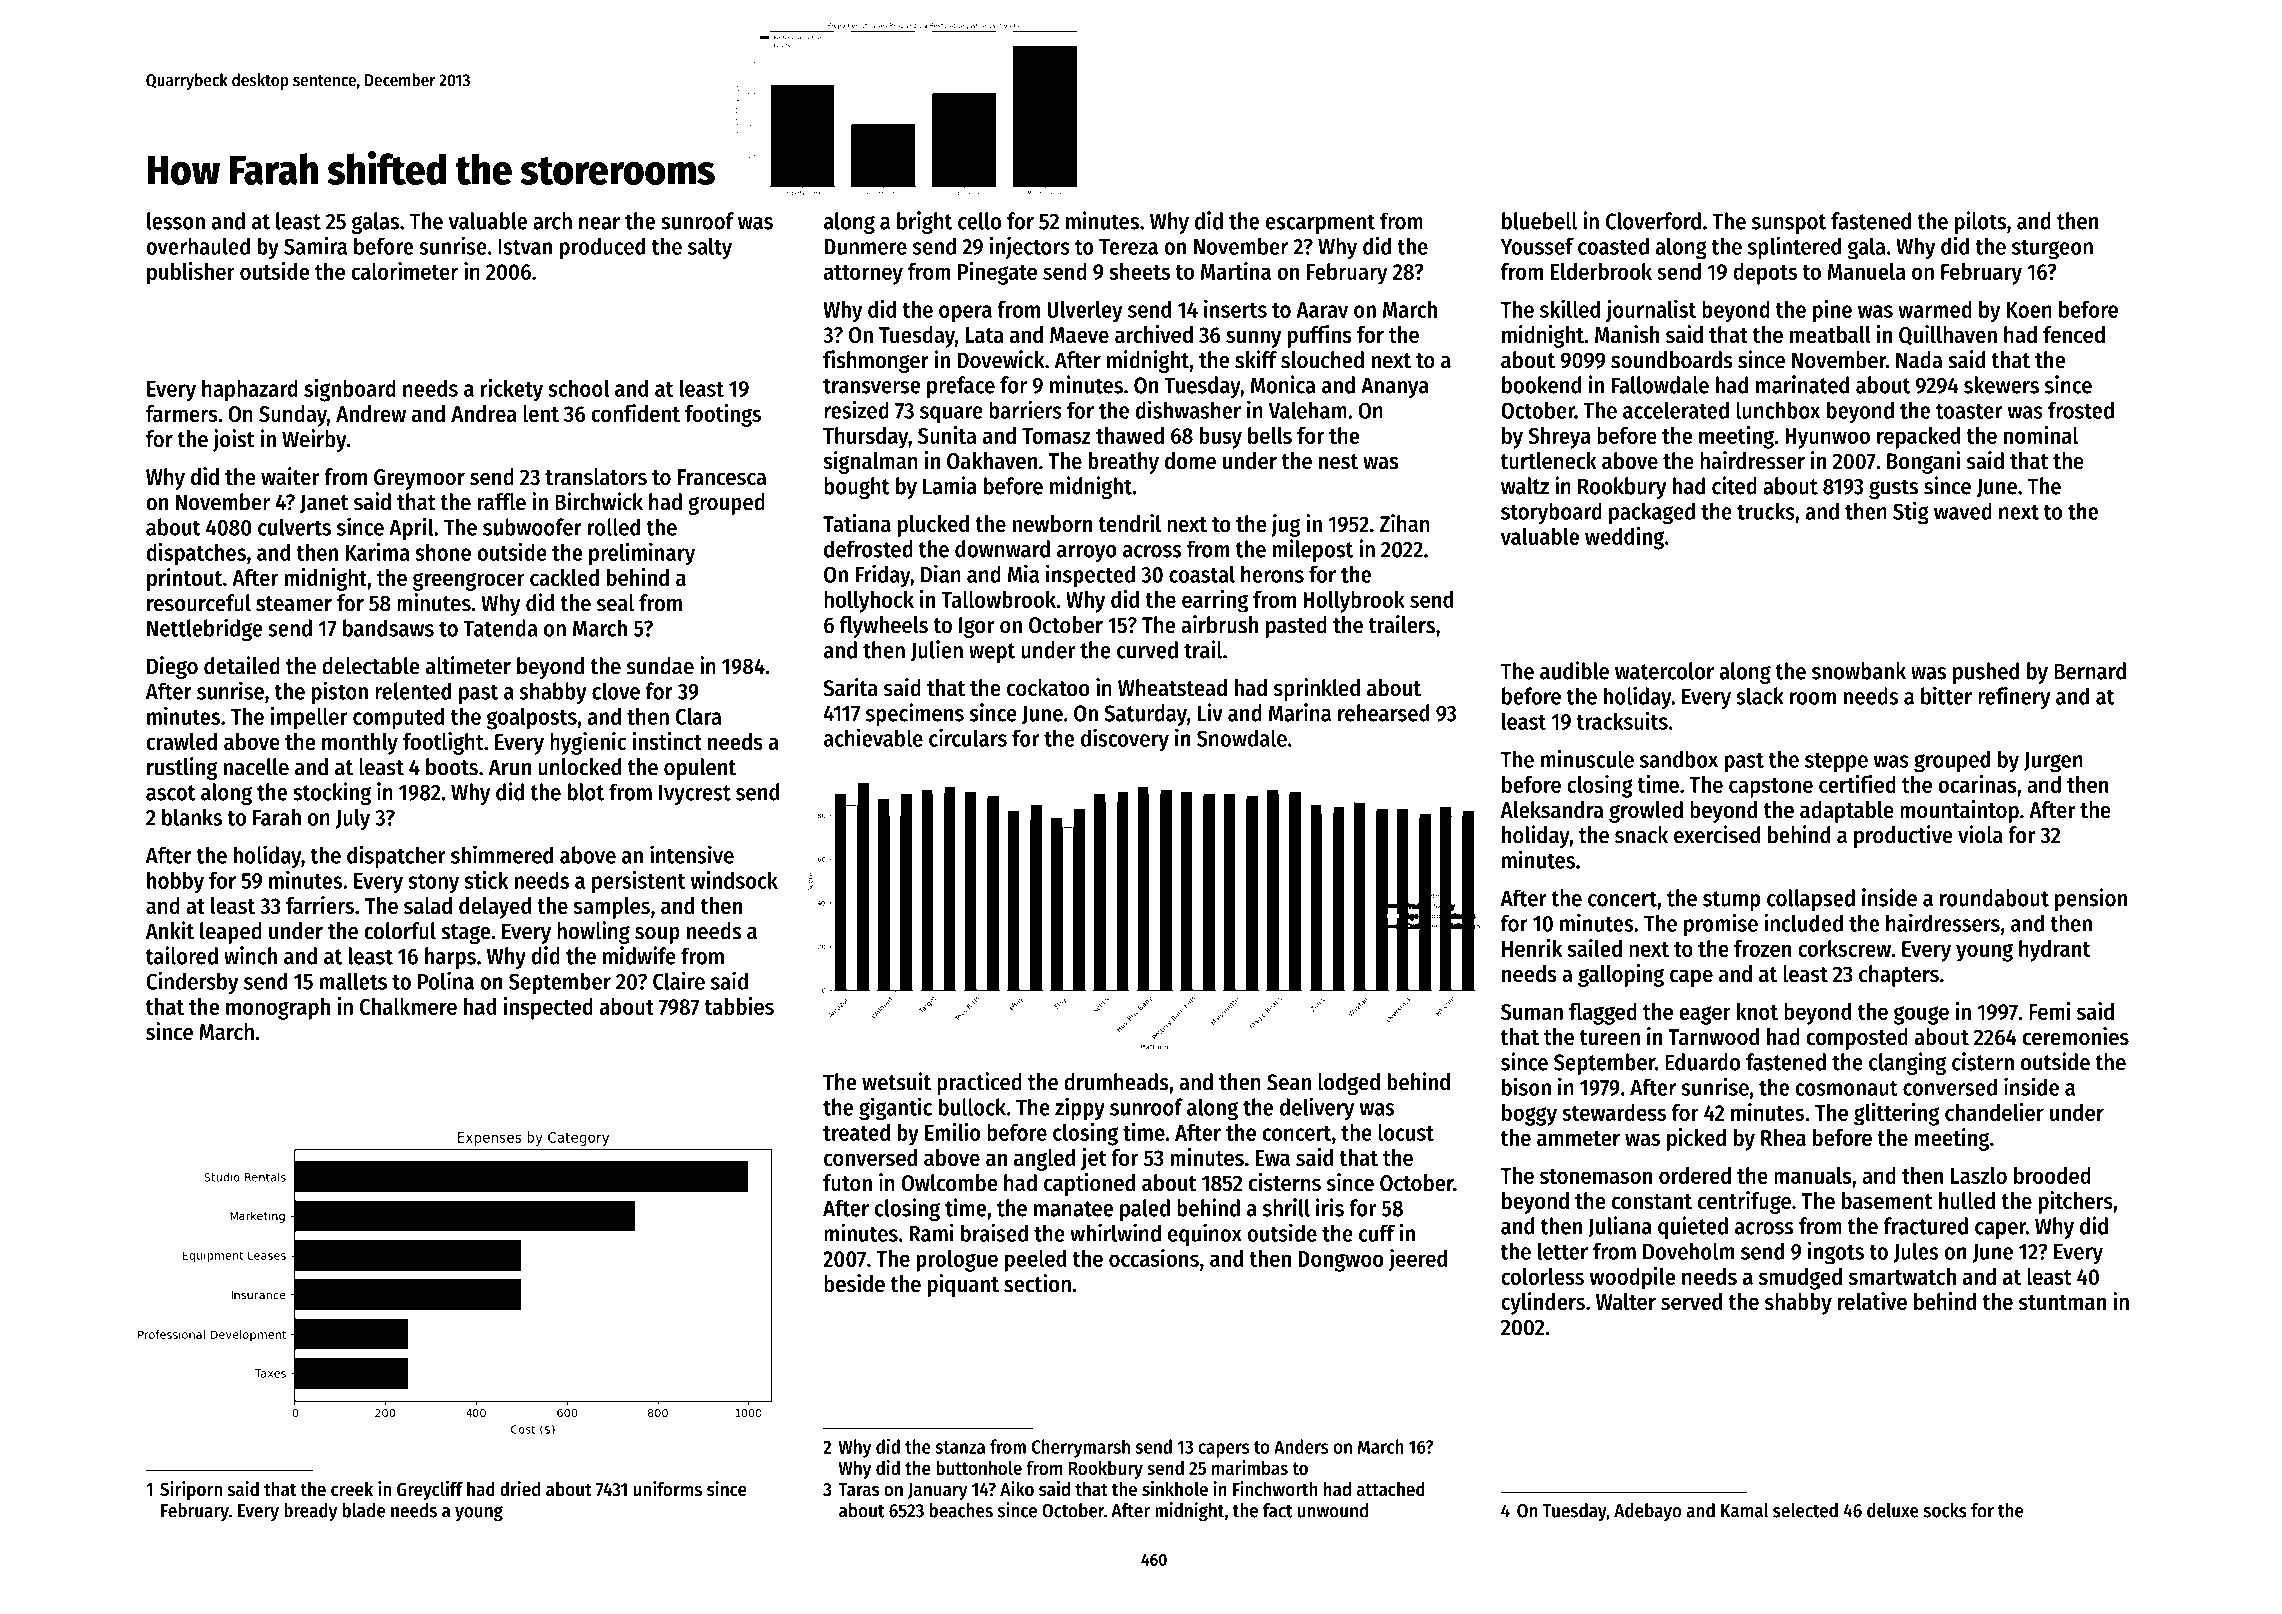  What do you see at coordinates (951, 415) in the document?
I see `square` at bounding box center [951, 415].
